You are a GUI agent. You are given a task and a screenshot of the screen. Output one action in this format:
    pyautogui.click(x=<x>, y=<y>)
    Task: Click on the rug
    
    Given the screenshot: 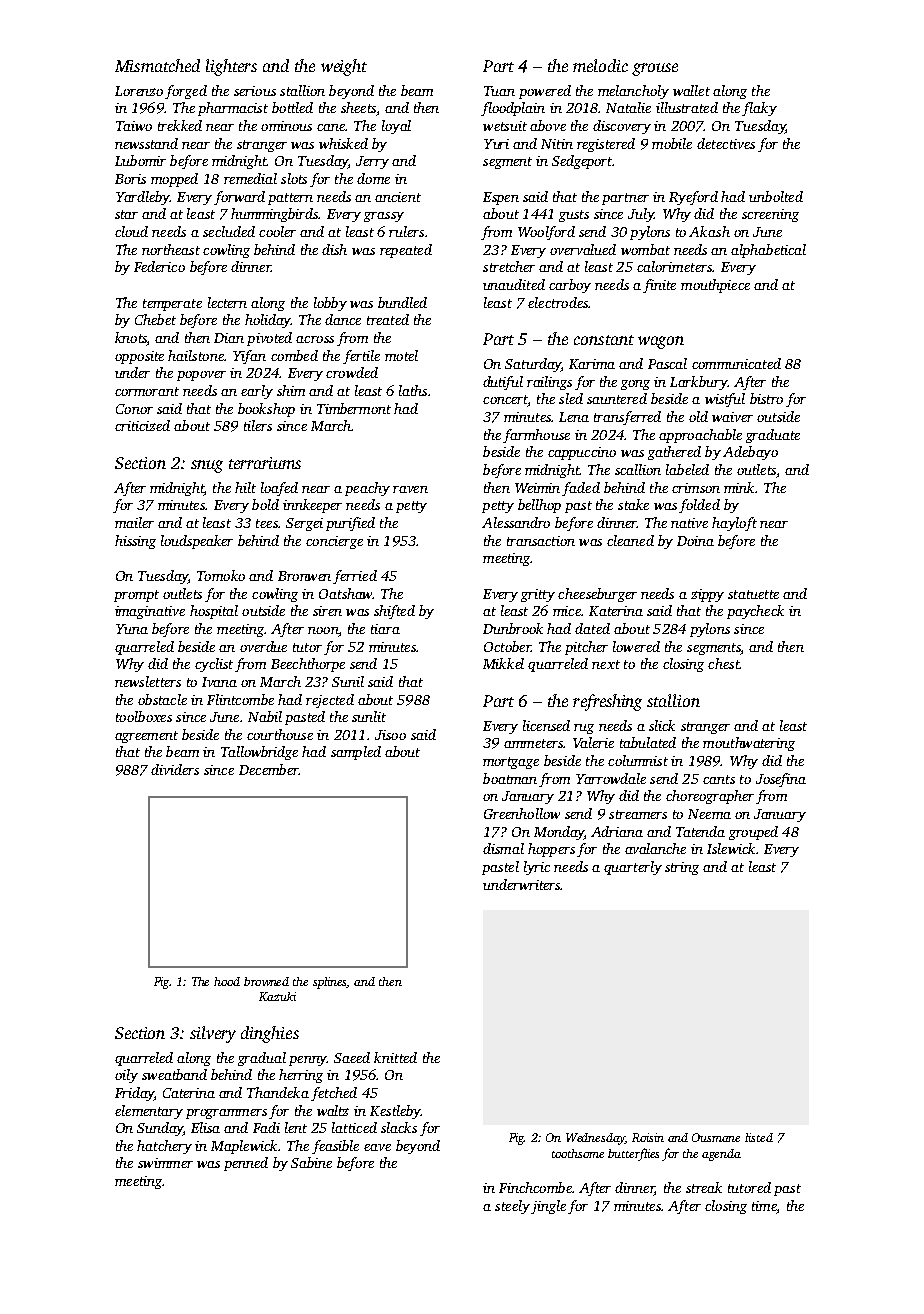 What is the action you would take?
    pyautogui.click(x=584, y=729)
